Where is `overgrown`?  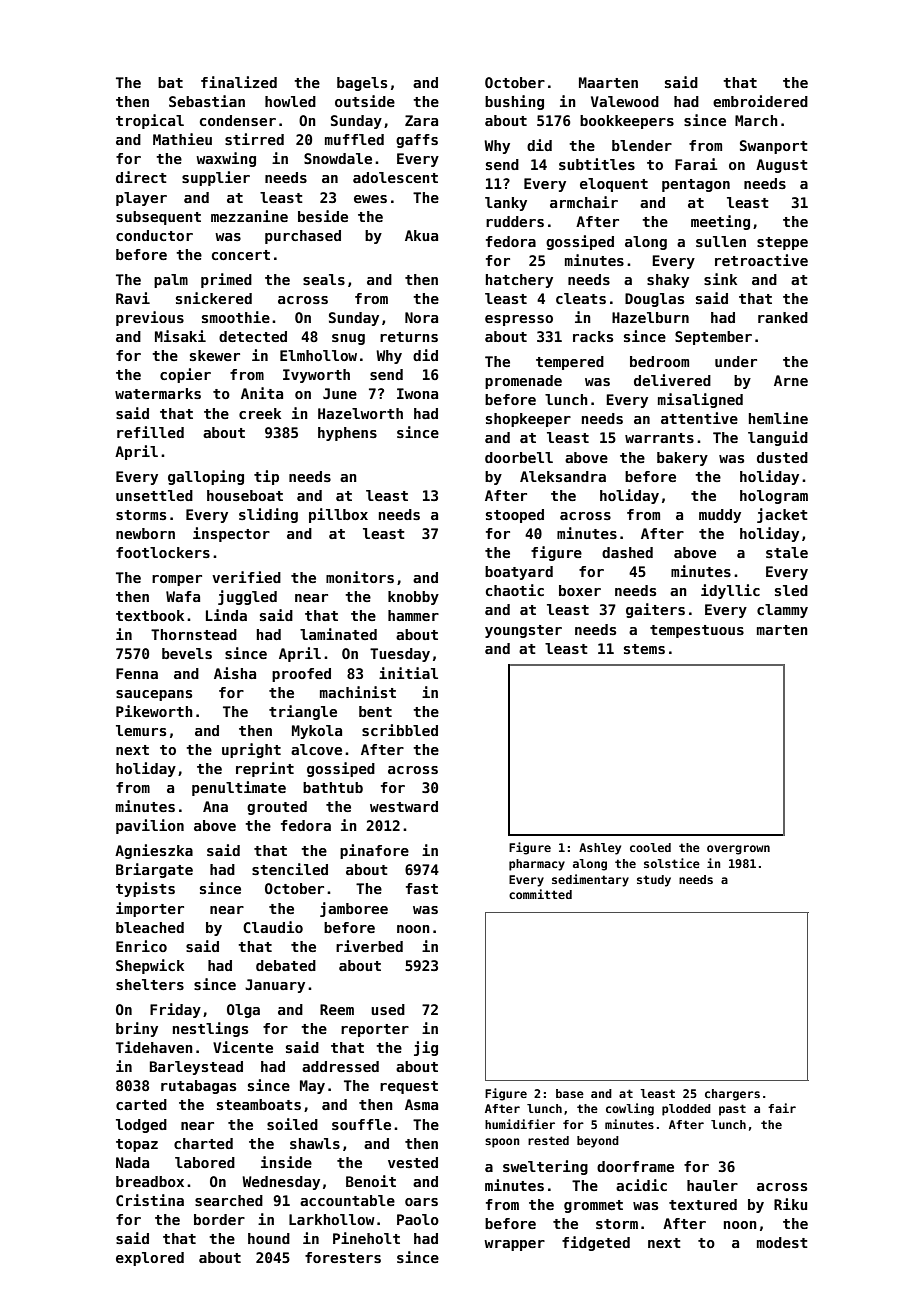
overgrown is located at coordinates (738, 850).
